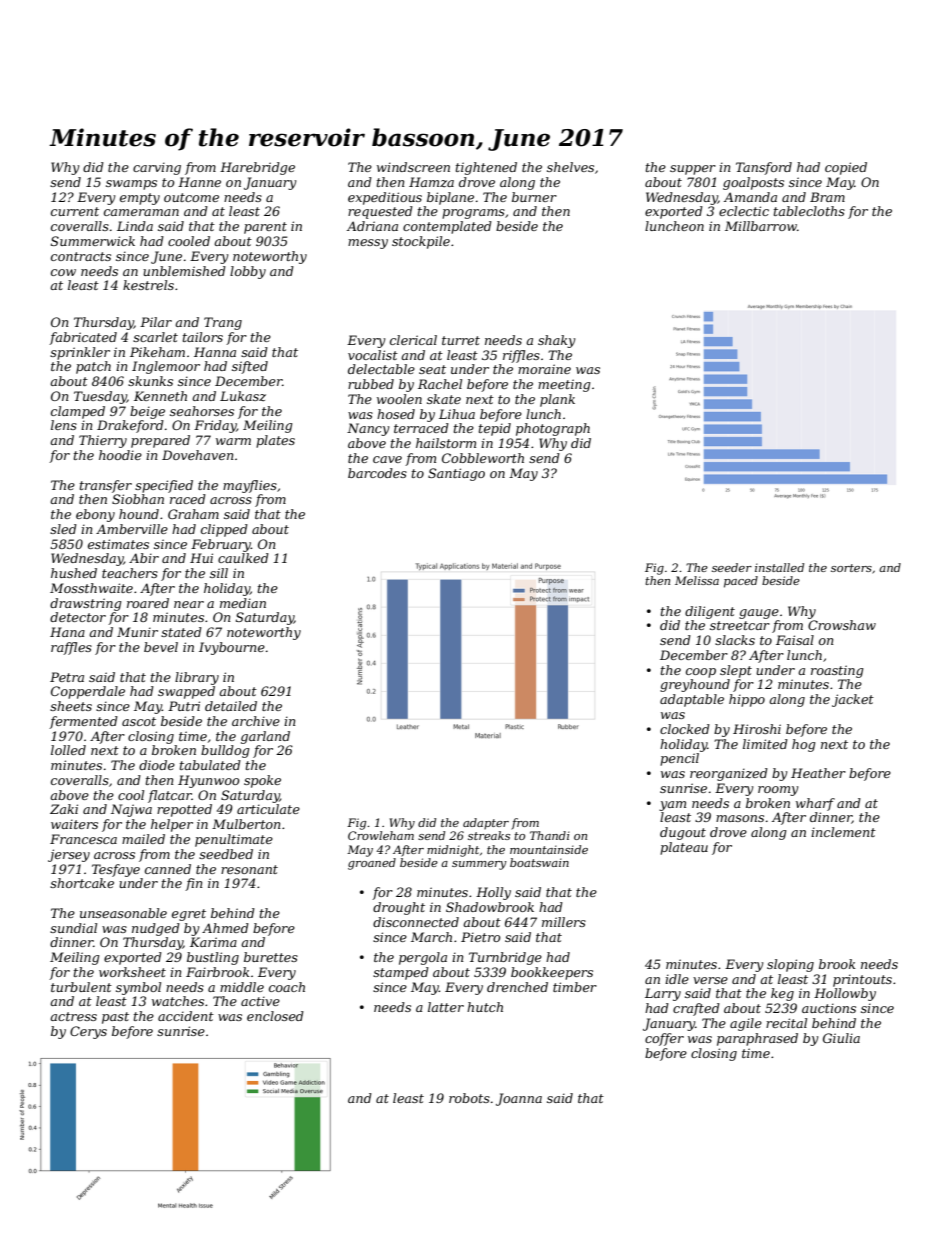  Describe the element at coordinates (372, 226) in the screenshot. I see `Adriana` at that location.
